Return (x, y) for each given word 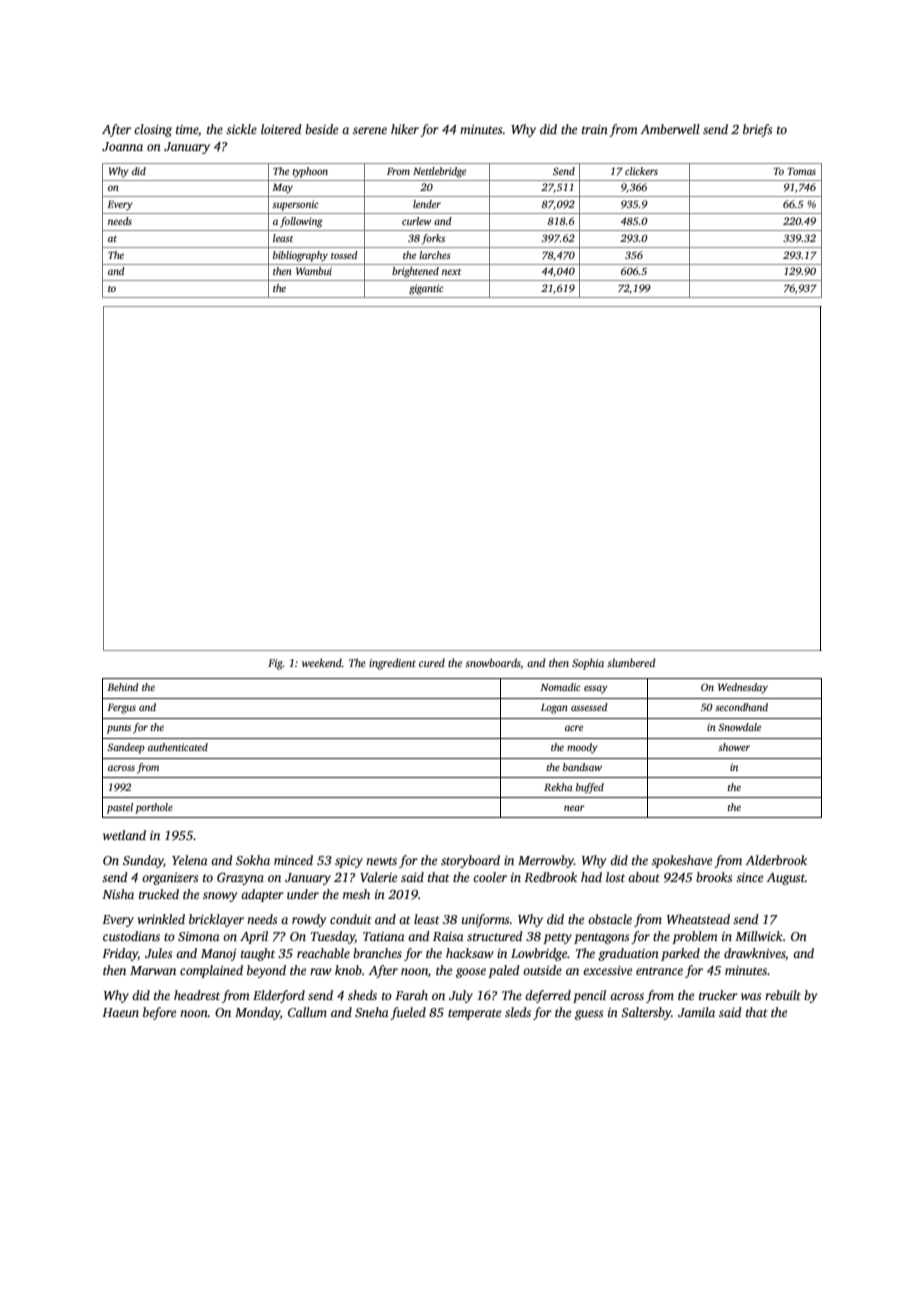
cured (432, 662)
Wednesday (743, 688)
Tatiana (384, 936)
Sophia (588, 664)
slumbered (631, 662)
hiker (405, 129)
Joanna (122, 146)
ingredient (392, 664)
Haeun (120, 1012)
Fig (275, 664)
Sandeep (126, 748)
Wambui (314, 271)
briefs (757, 130)
